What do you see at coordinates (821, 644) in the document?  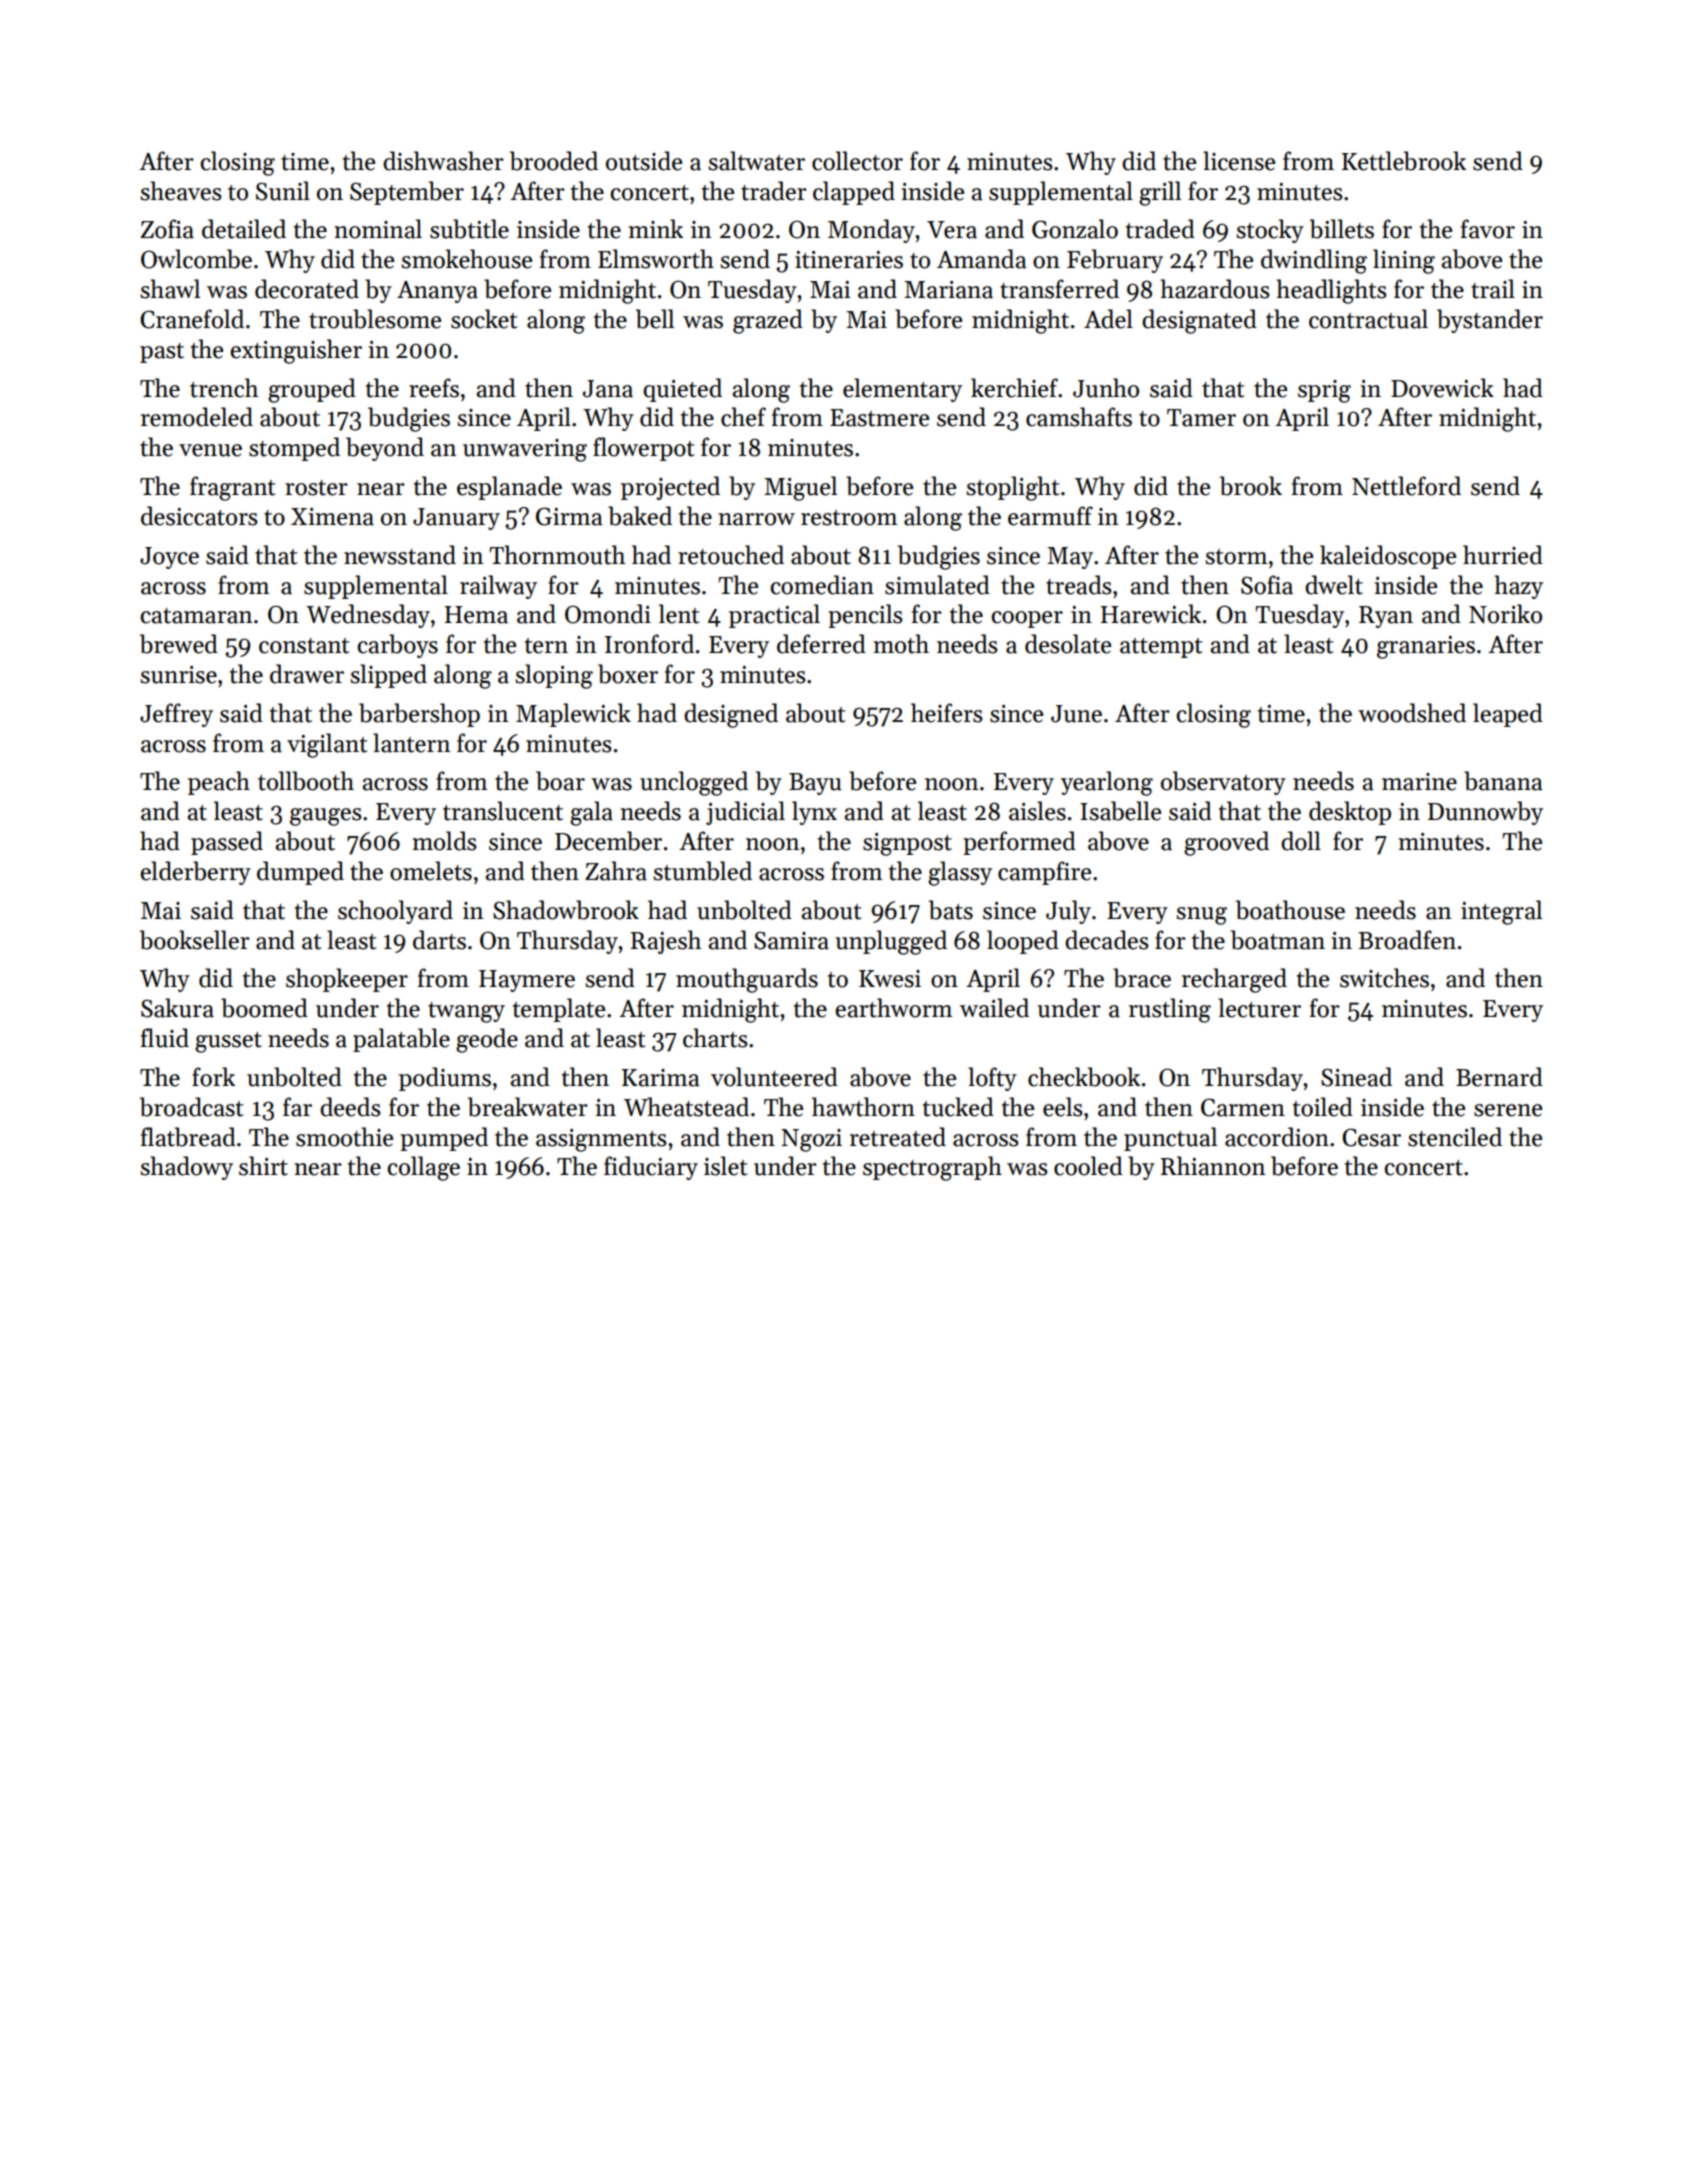 I see `deferred` at bounding box center [821, 644].
